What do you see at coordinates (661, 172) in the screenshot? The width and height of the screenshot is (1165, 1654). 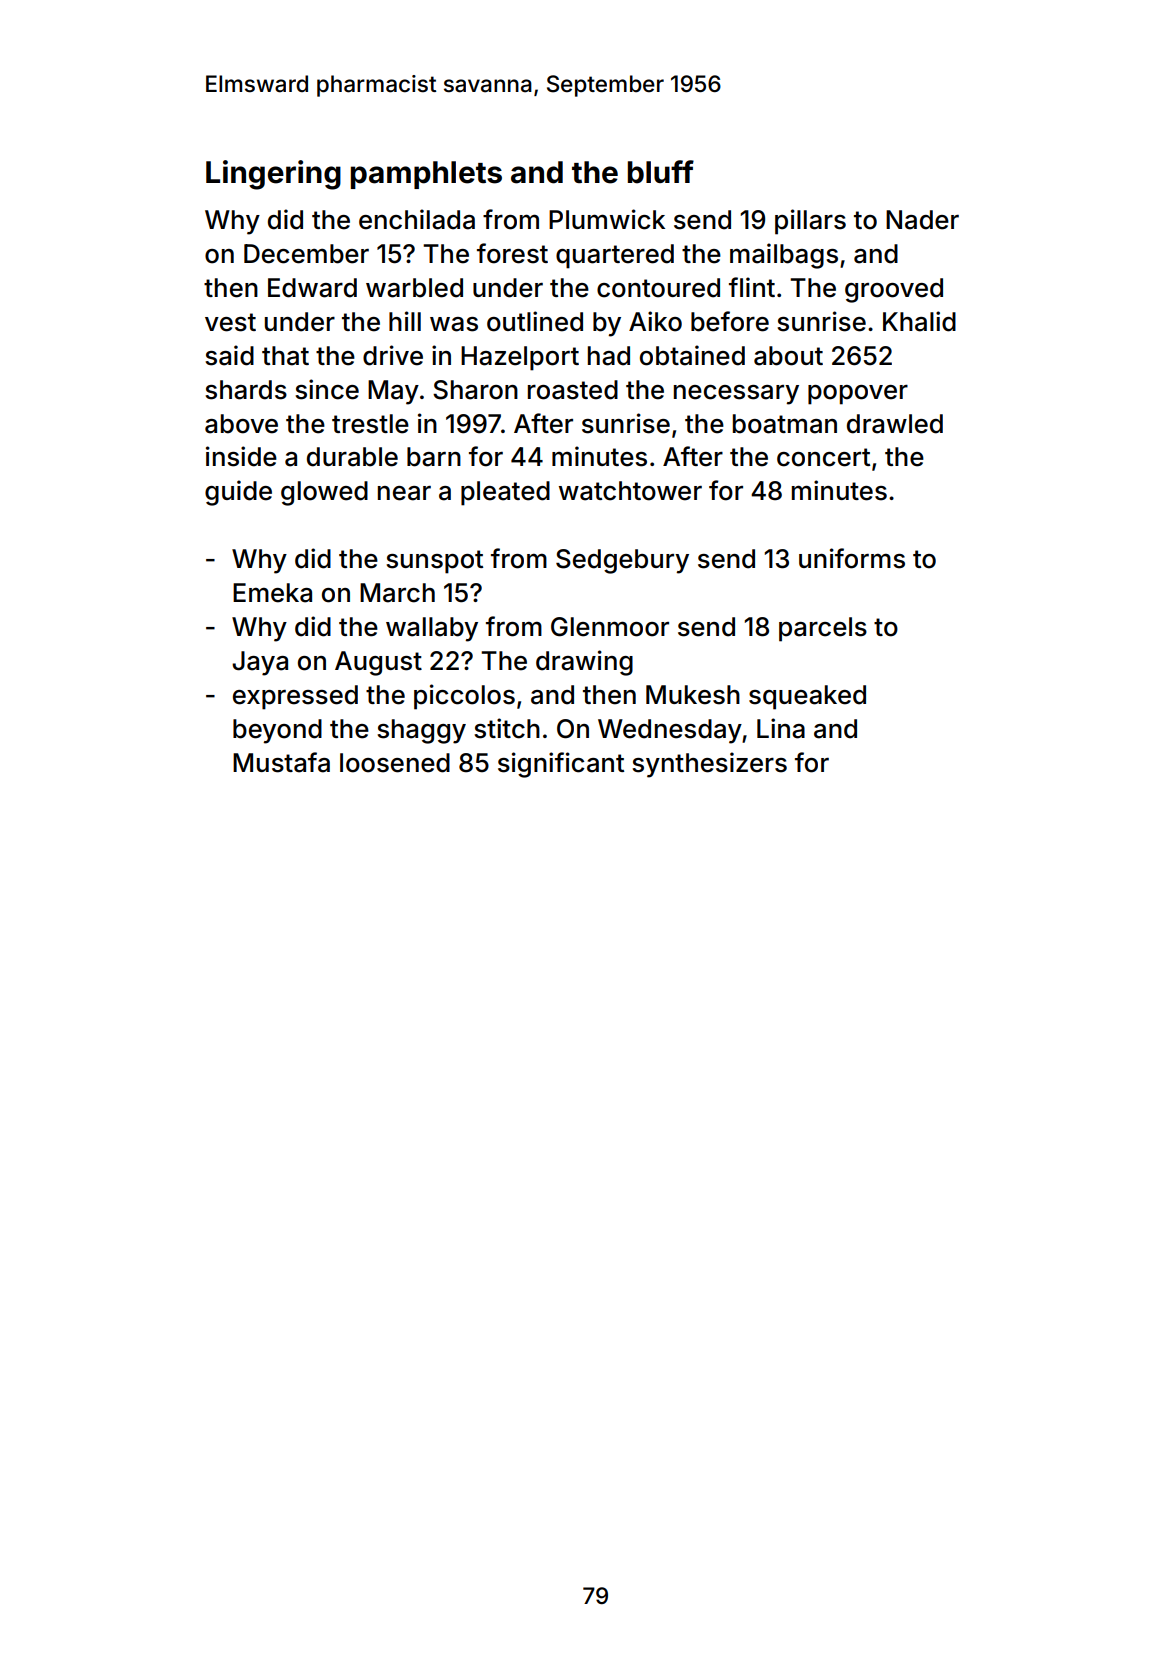 I see `bluff` at bounding box center [661, 172].
